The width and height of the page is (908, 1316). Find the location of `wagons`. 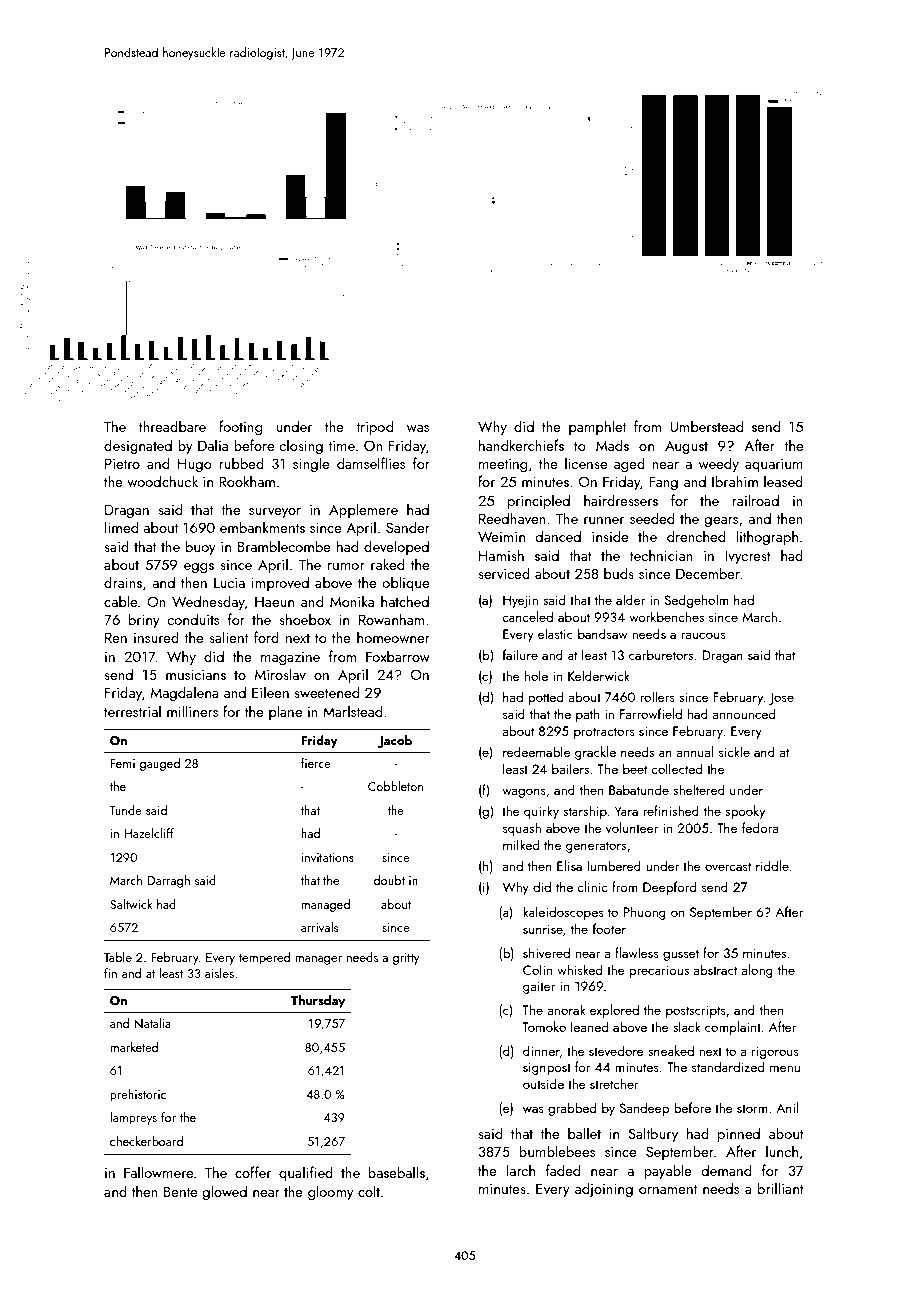

wagons is located at coordinates (524, 793).
